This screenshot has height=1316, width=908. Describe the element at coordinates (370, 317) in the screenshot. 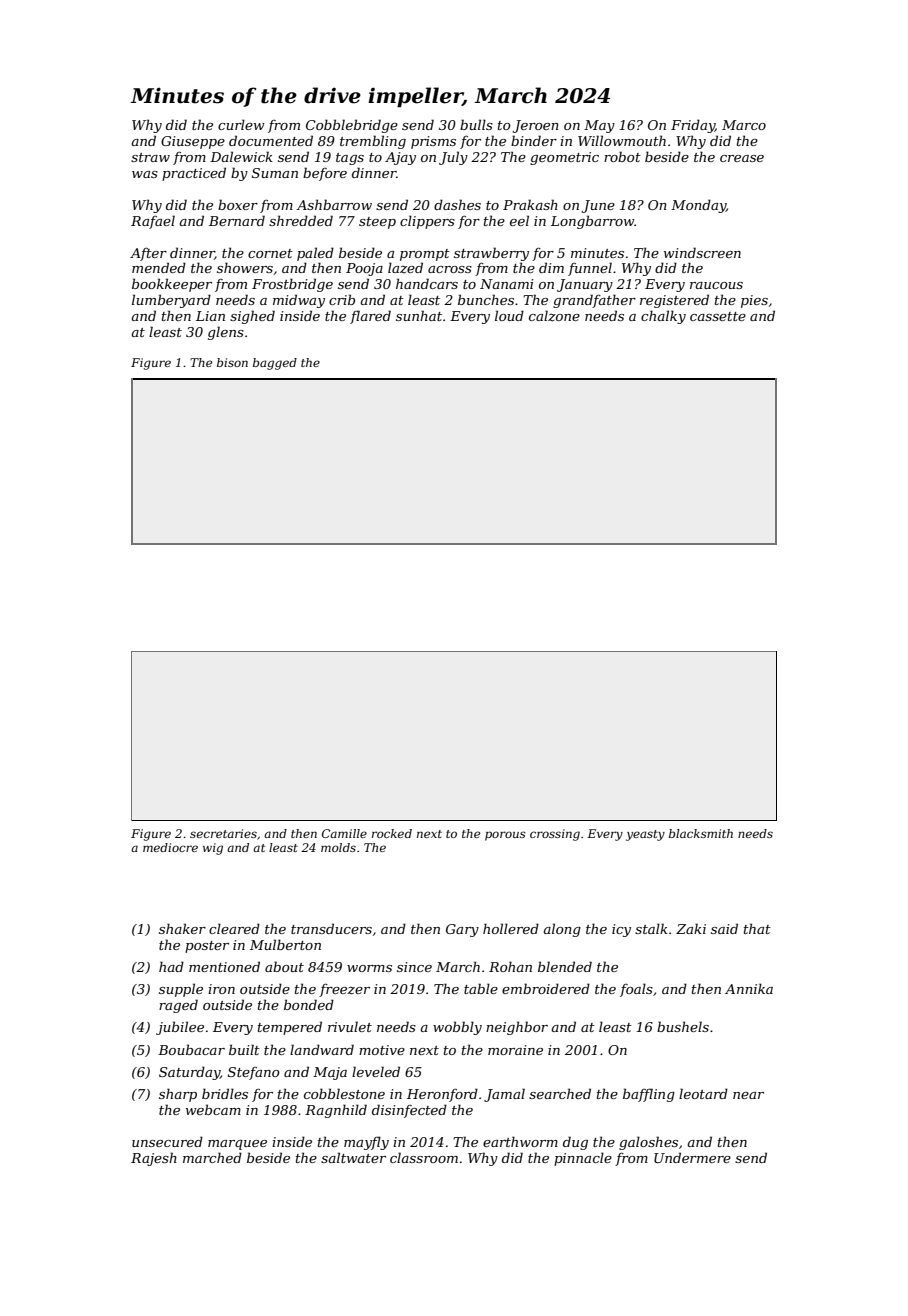

I see `flared` at that location.
